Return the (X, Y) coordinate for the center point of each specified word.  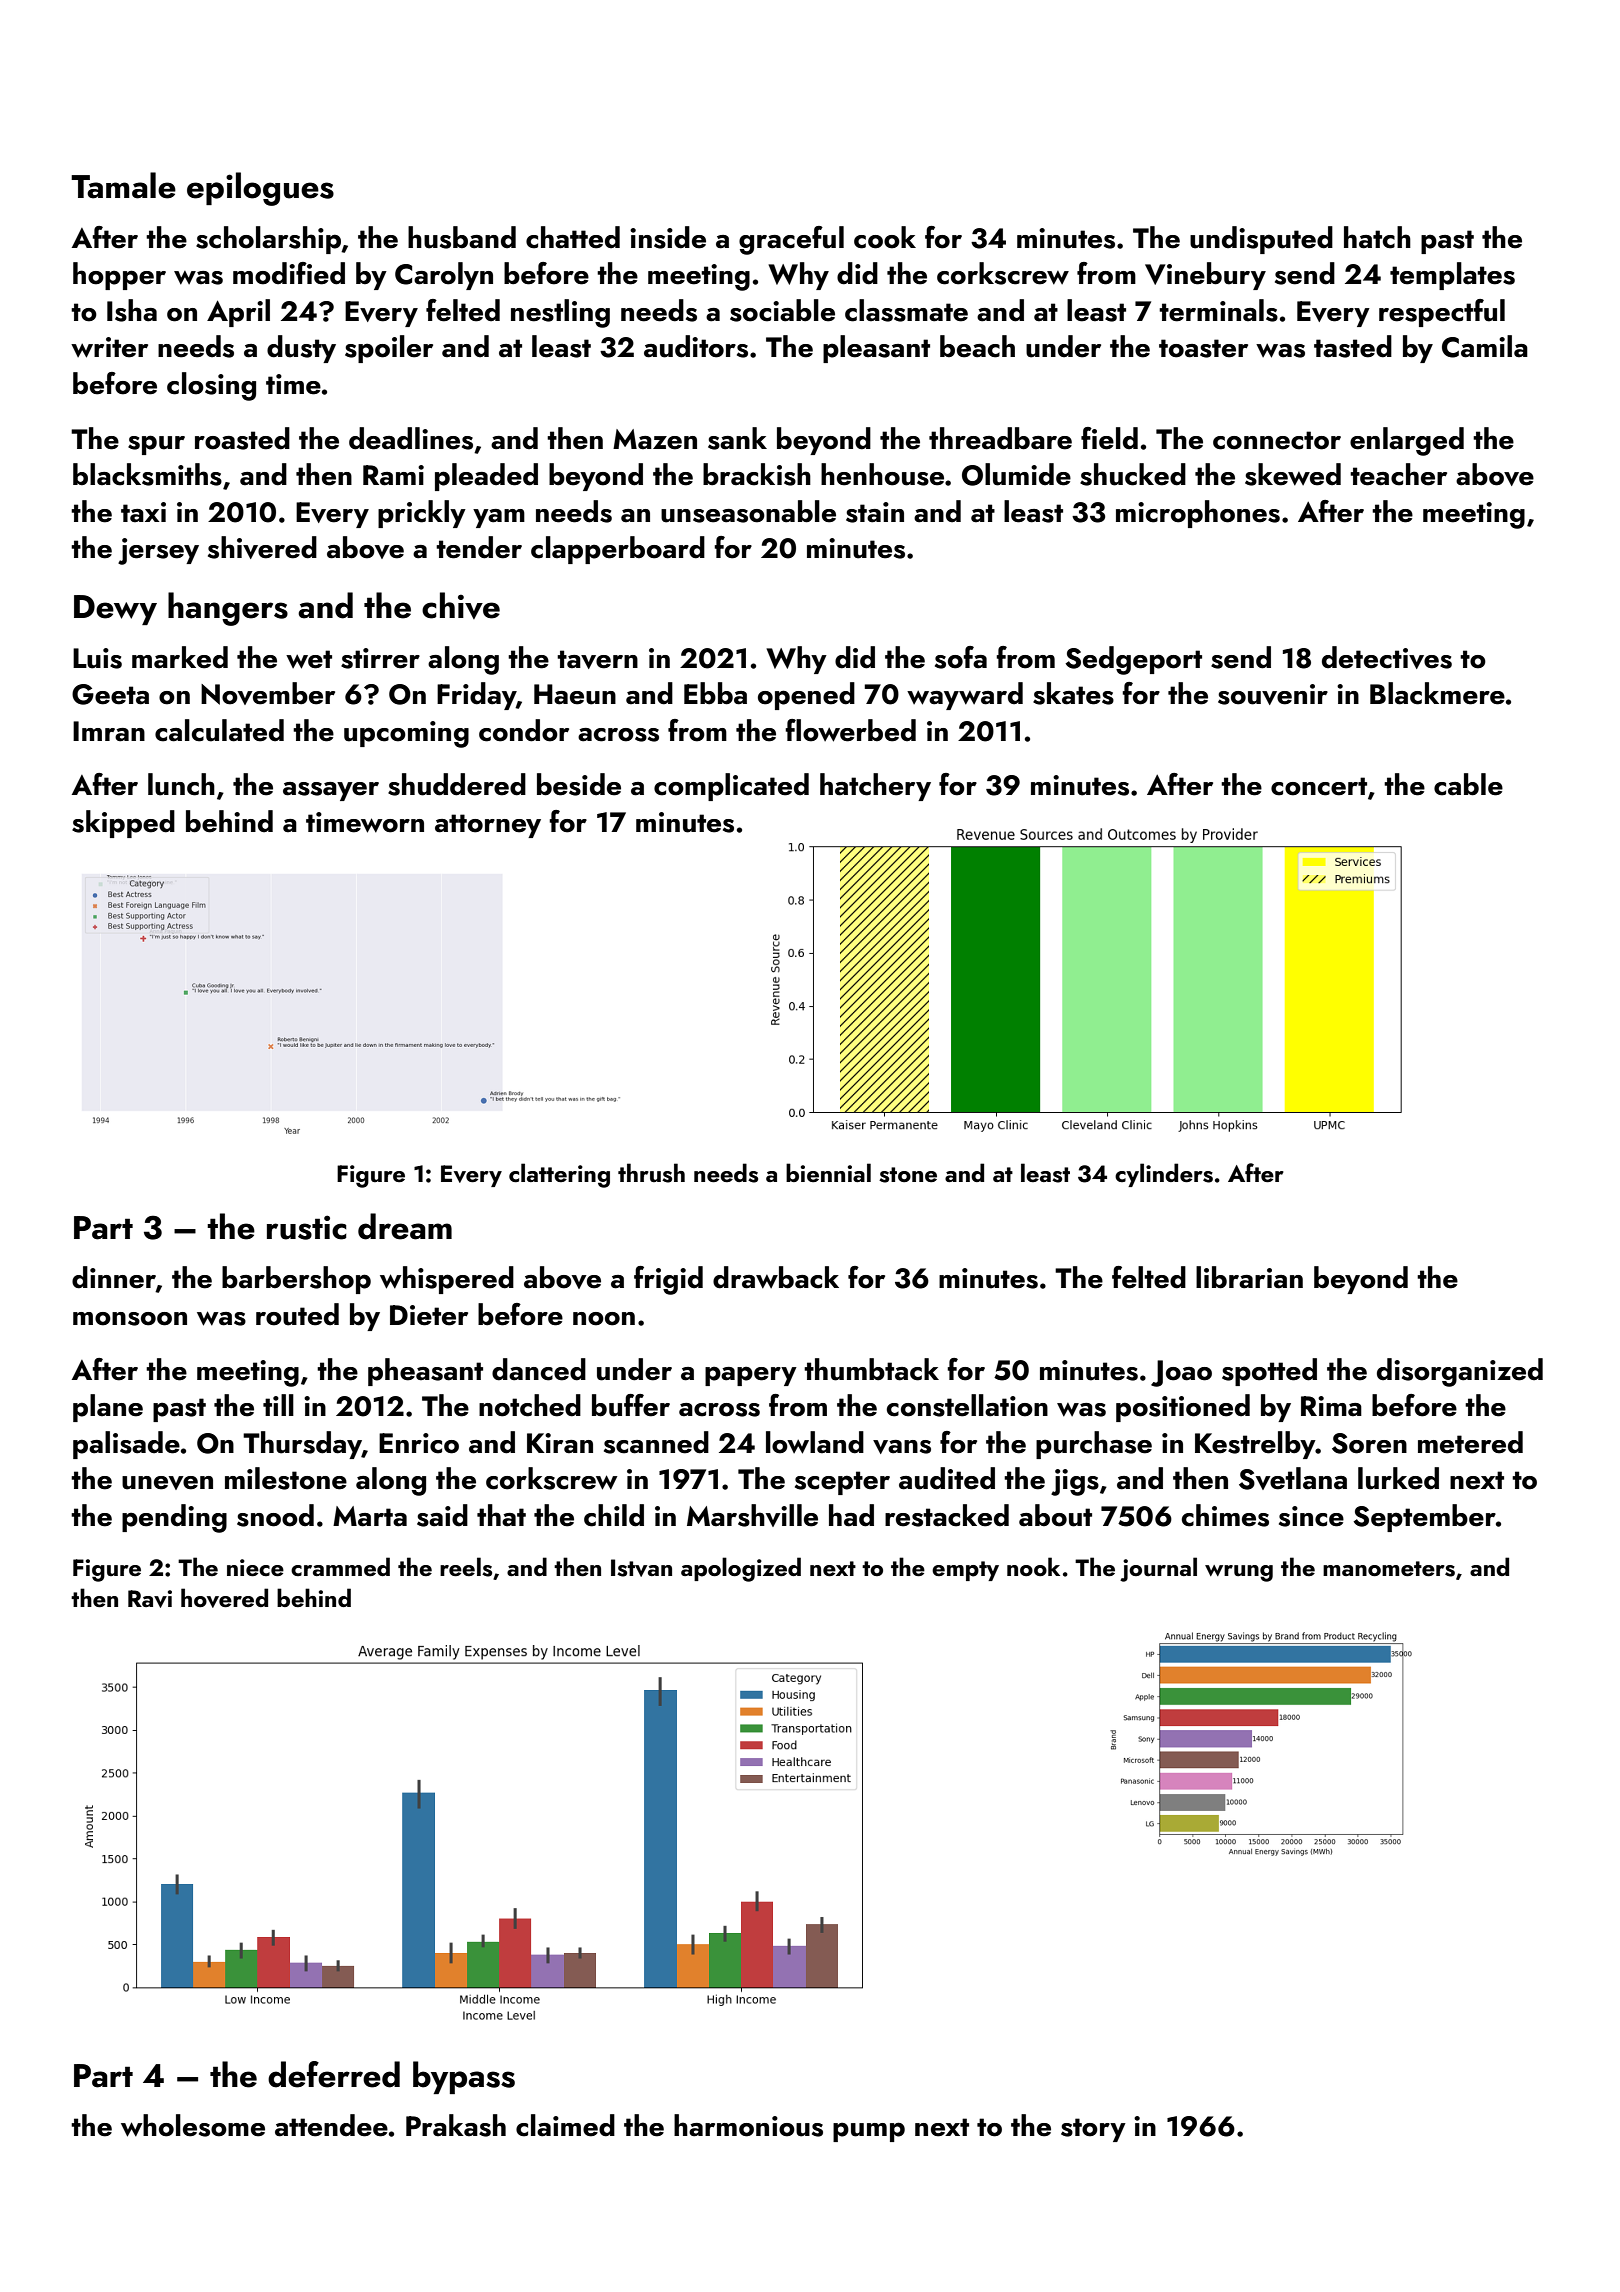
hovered (224, 1598)
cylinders (1164, 1175)
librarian (1249, 1277)
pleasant (876, 349)
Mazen (655, 439)
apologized (741, 1569)
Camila (1485, 346)
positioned (1183, 1408)
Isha (132, 310)
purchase (1094, 1445)
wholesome (193, 2125)
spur (156, 445)
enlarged (1407, 441)
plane (108, 1408)
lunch (181, 784)
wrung (1239, 1573)
